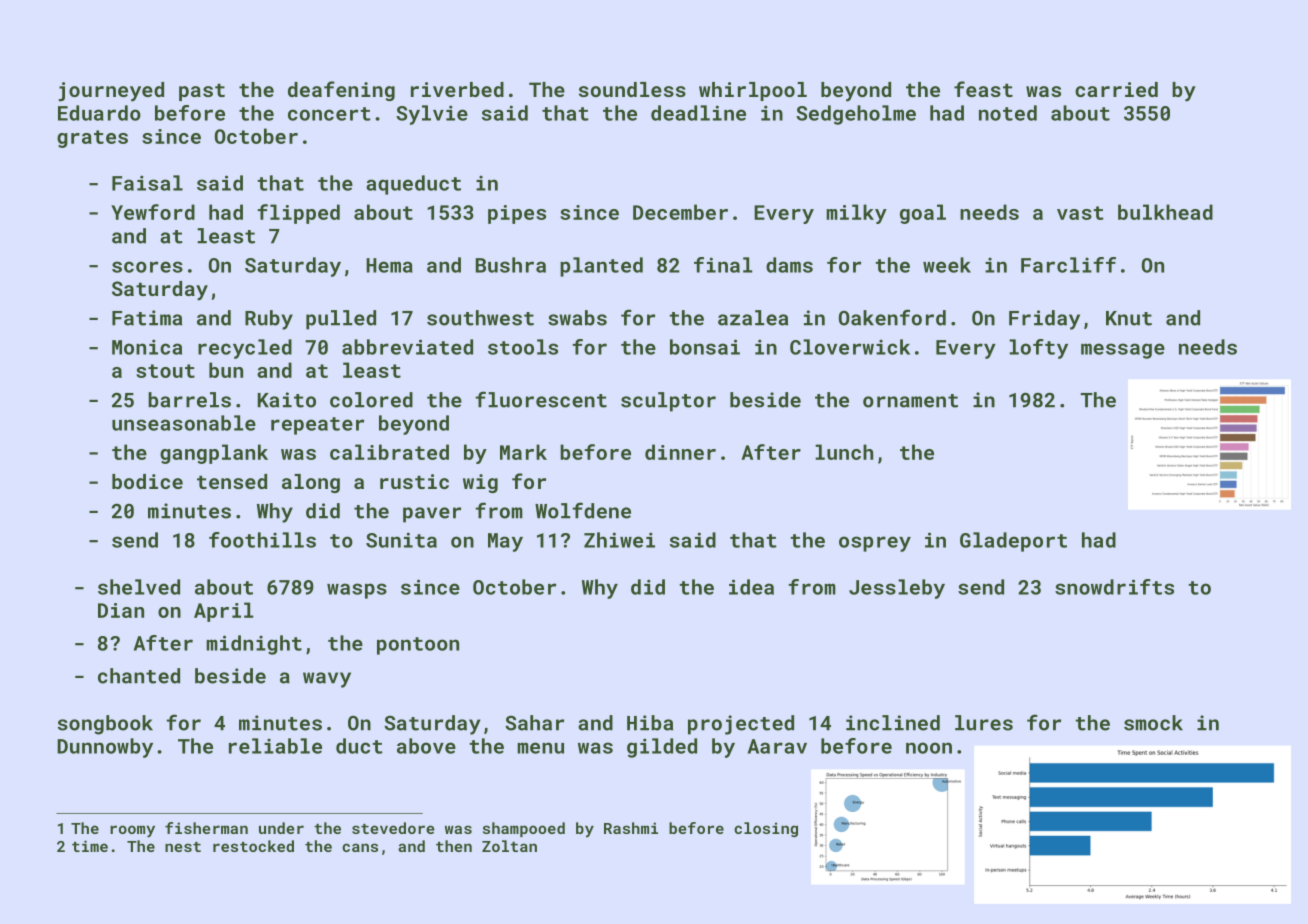  Describe the element at coordinates (984, 723) in the image. I see `lures` at that location.
